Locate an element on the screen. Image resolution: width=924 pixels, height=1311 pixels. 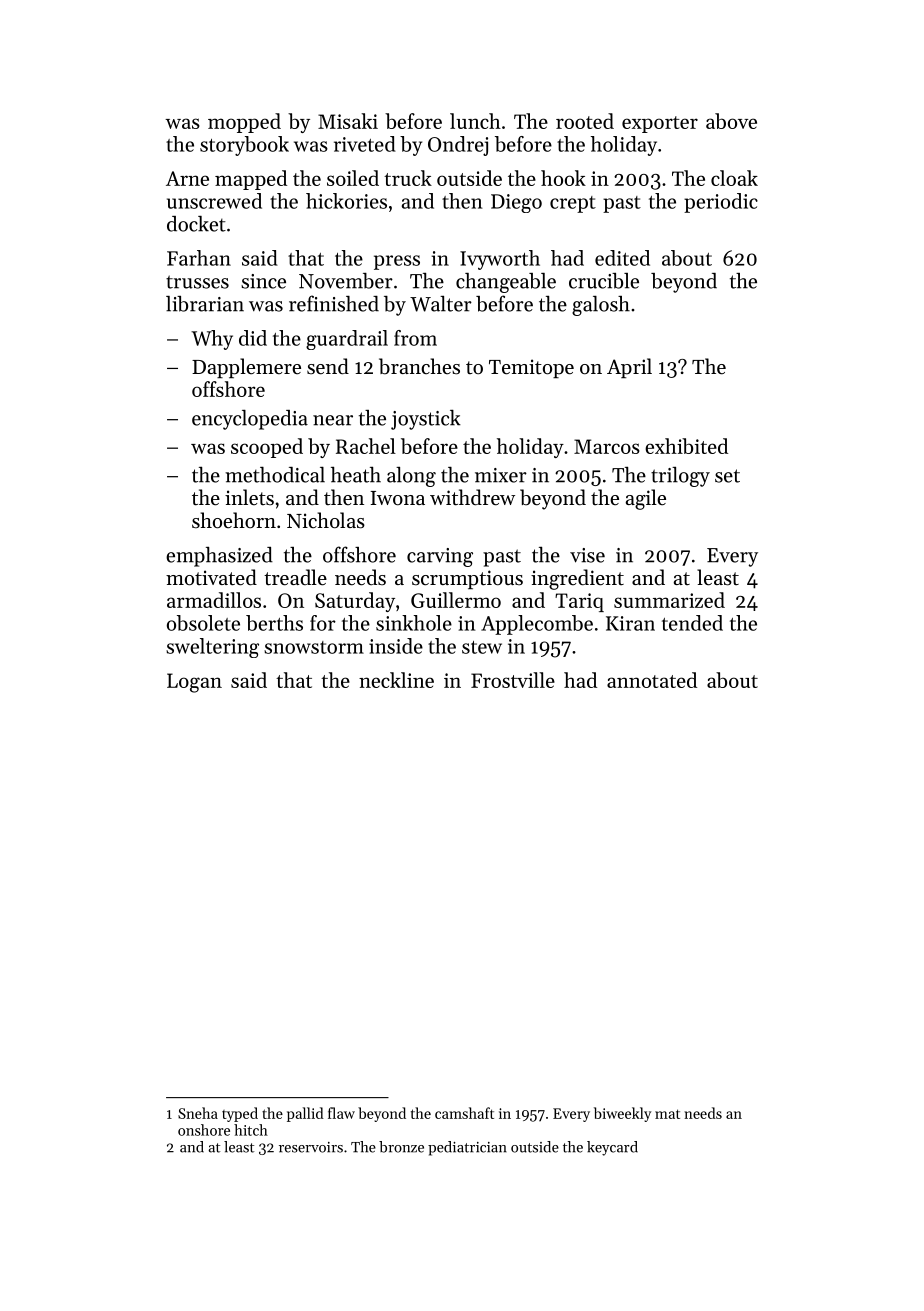
Diego is located at coordinates (516, 203).
